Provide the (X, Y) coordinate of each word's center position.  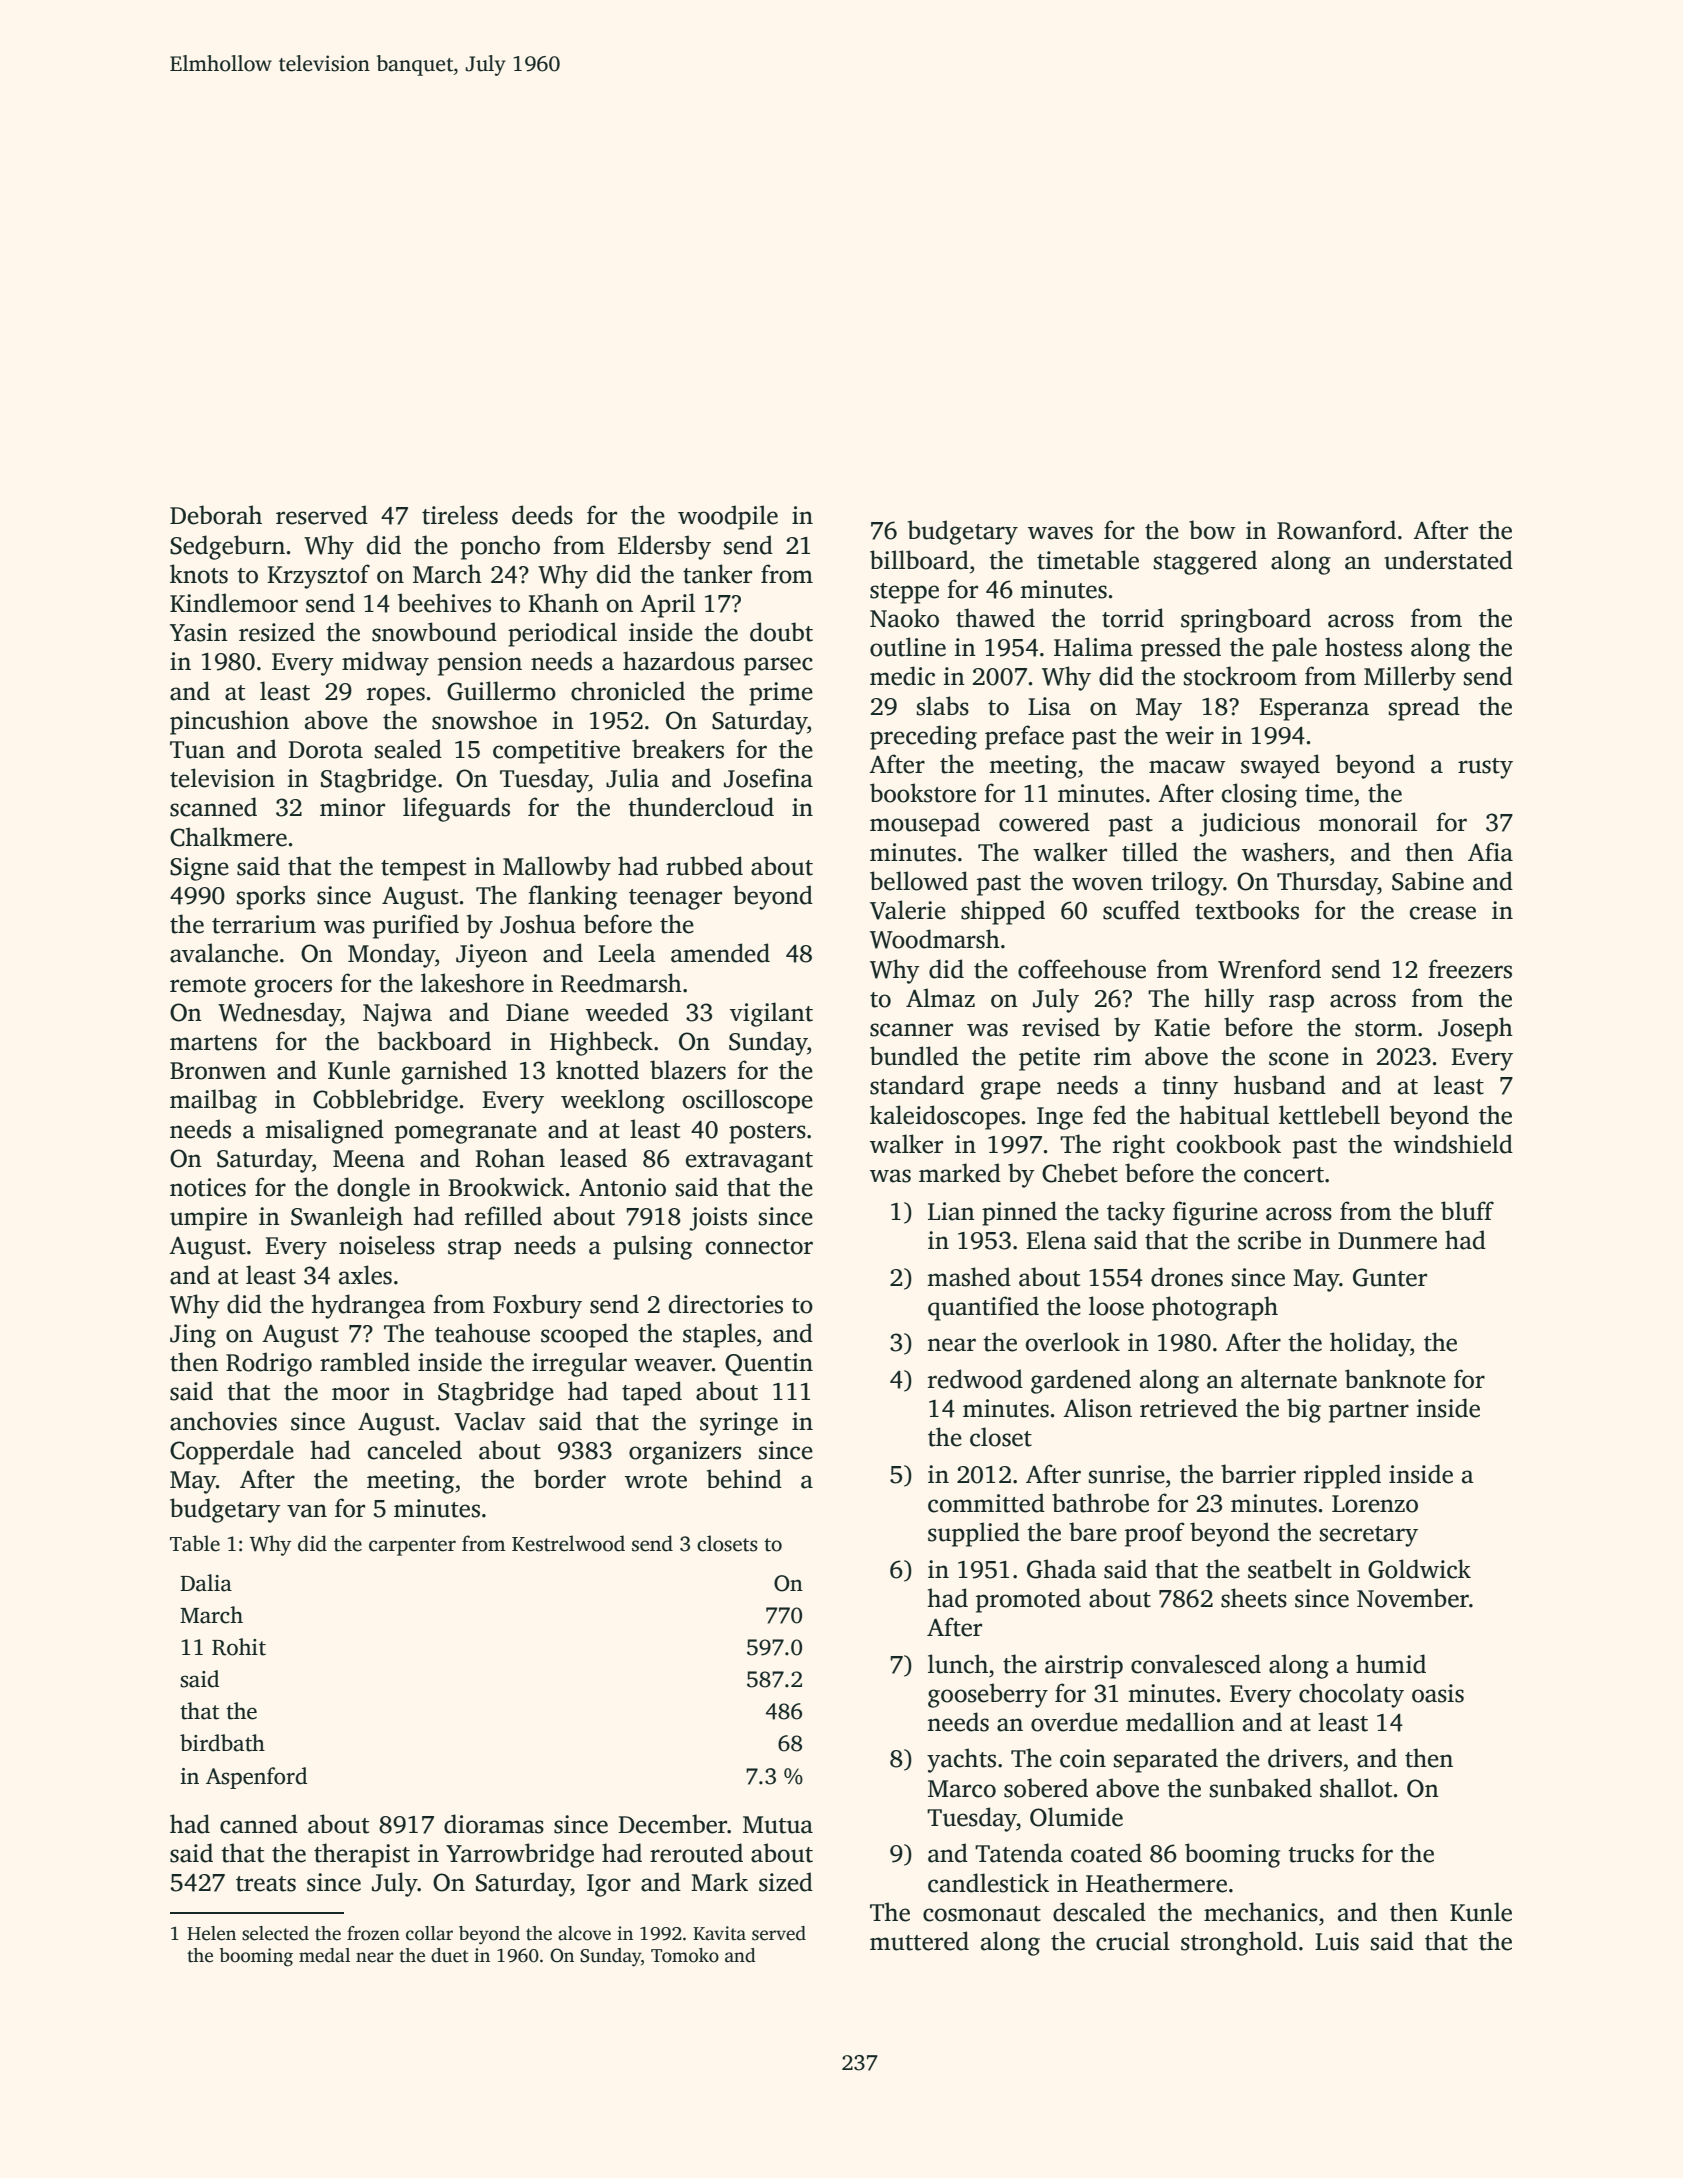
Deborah (216, 515)
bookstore (923, 793)
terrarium (264, 924)
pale (1294, 649)
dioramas (494, 1824)
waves (1060, 533)
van (307, 1511)
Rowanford (1336, 530)
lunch (958, 1664)
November (1413, 1598)
